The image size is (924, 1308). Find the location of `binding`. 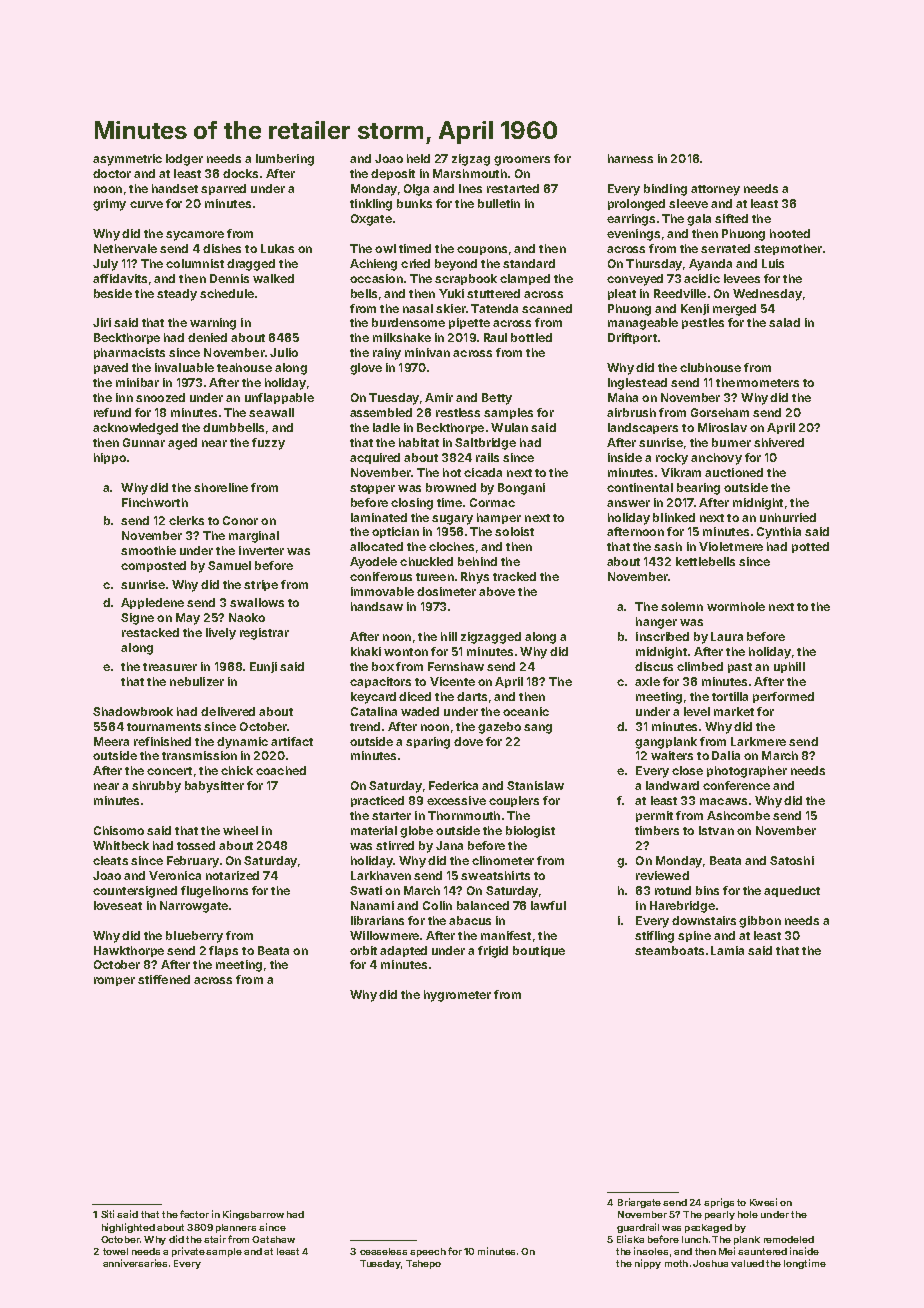

binding is located at coordinates (665, 190).
